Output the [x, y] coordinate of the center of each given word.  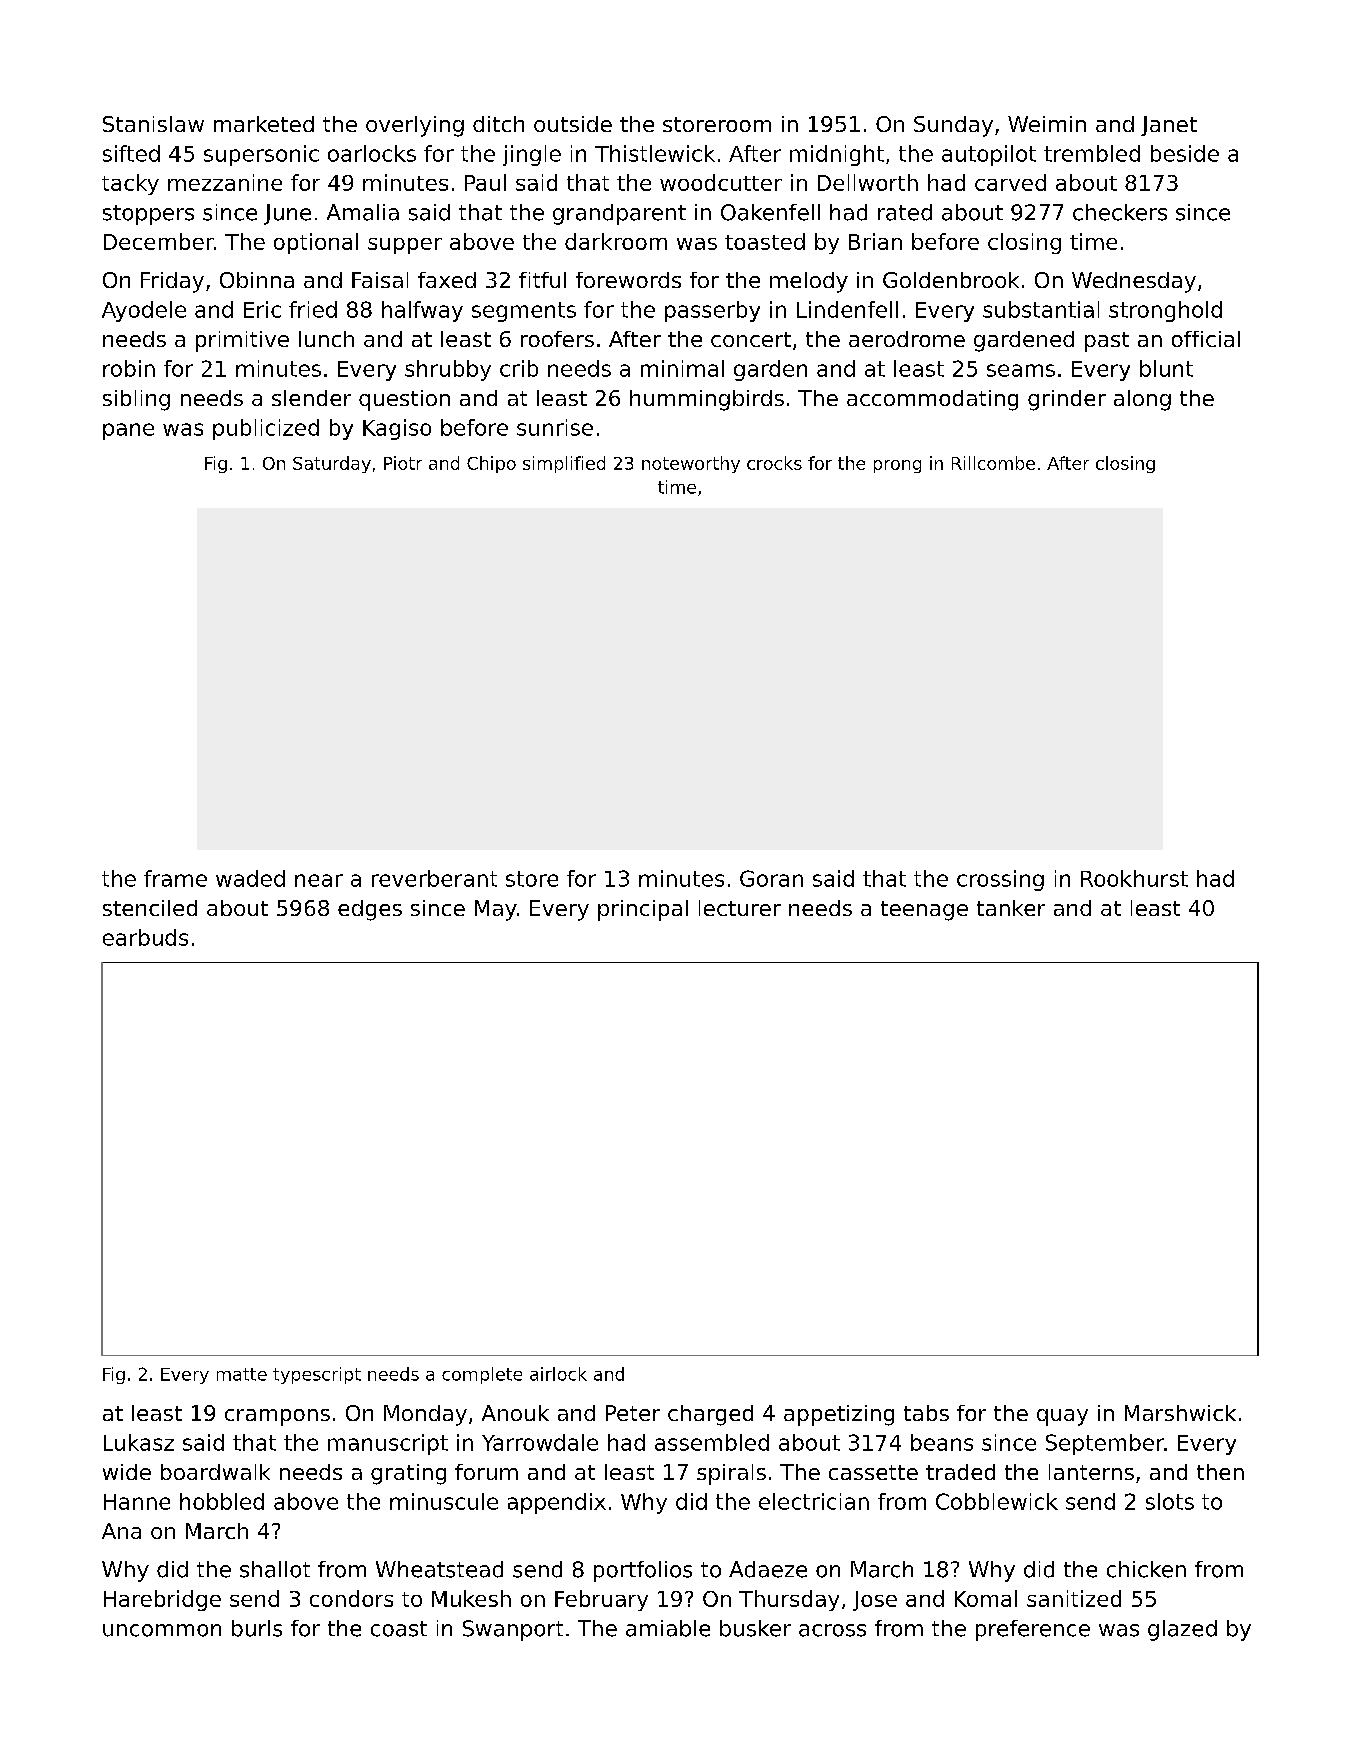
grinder [1067, 400]
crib [519, 368]
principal [643, 910]
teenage [924, 911]
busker [755, 1628]
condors [351, 1598]
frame [175, 878]
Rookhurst [1134, 878]
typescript [317, 1375]
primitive [242, 341]
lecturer [740, 908]
